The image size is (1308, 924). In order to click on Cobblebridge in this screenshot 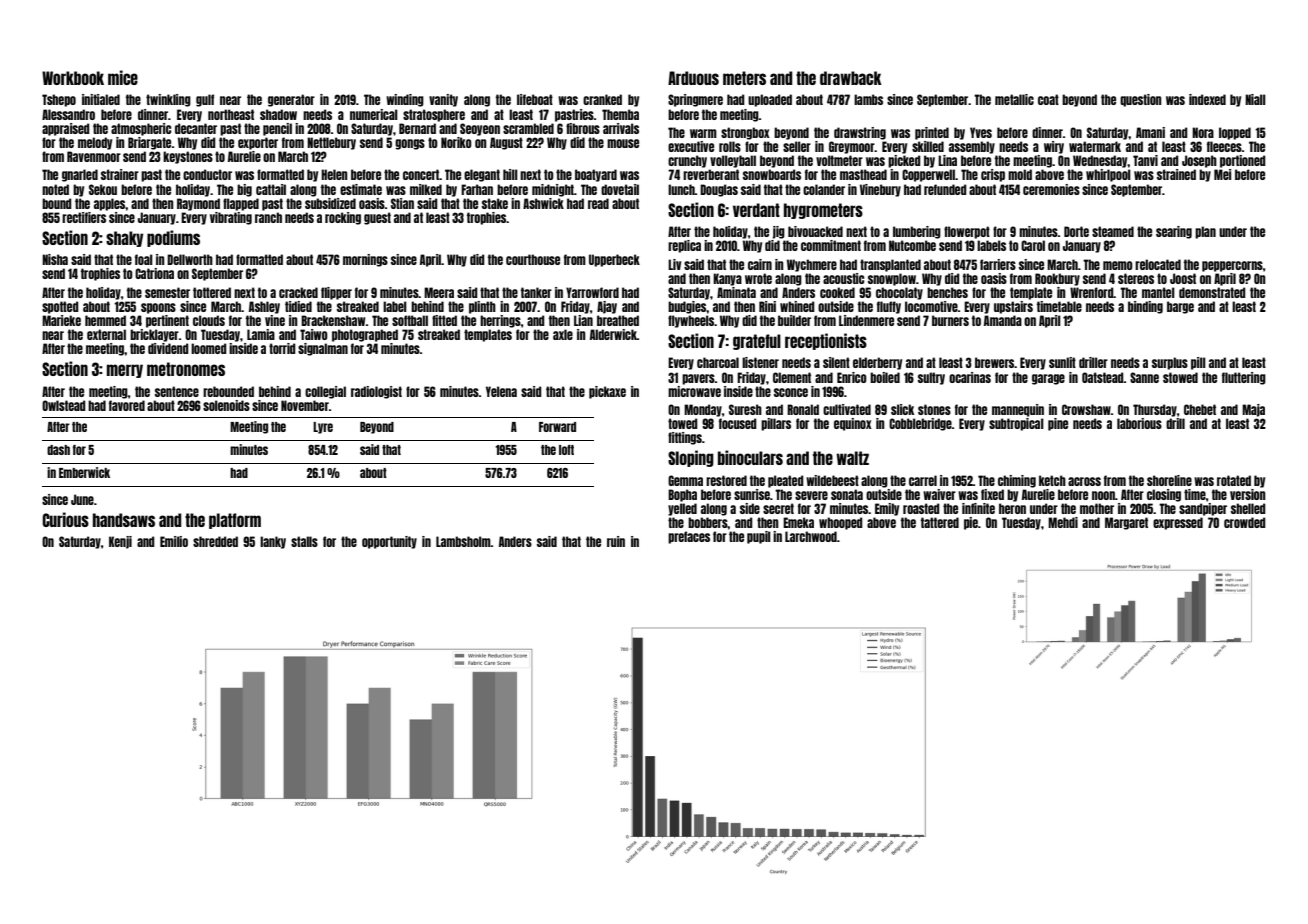, I will do `click(920, 424)`.
